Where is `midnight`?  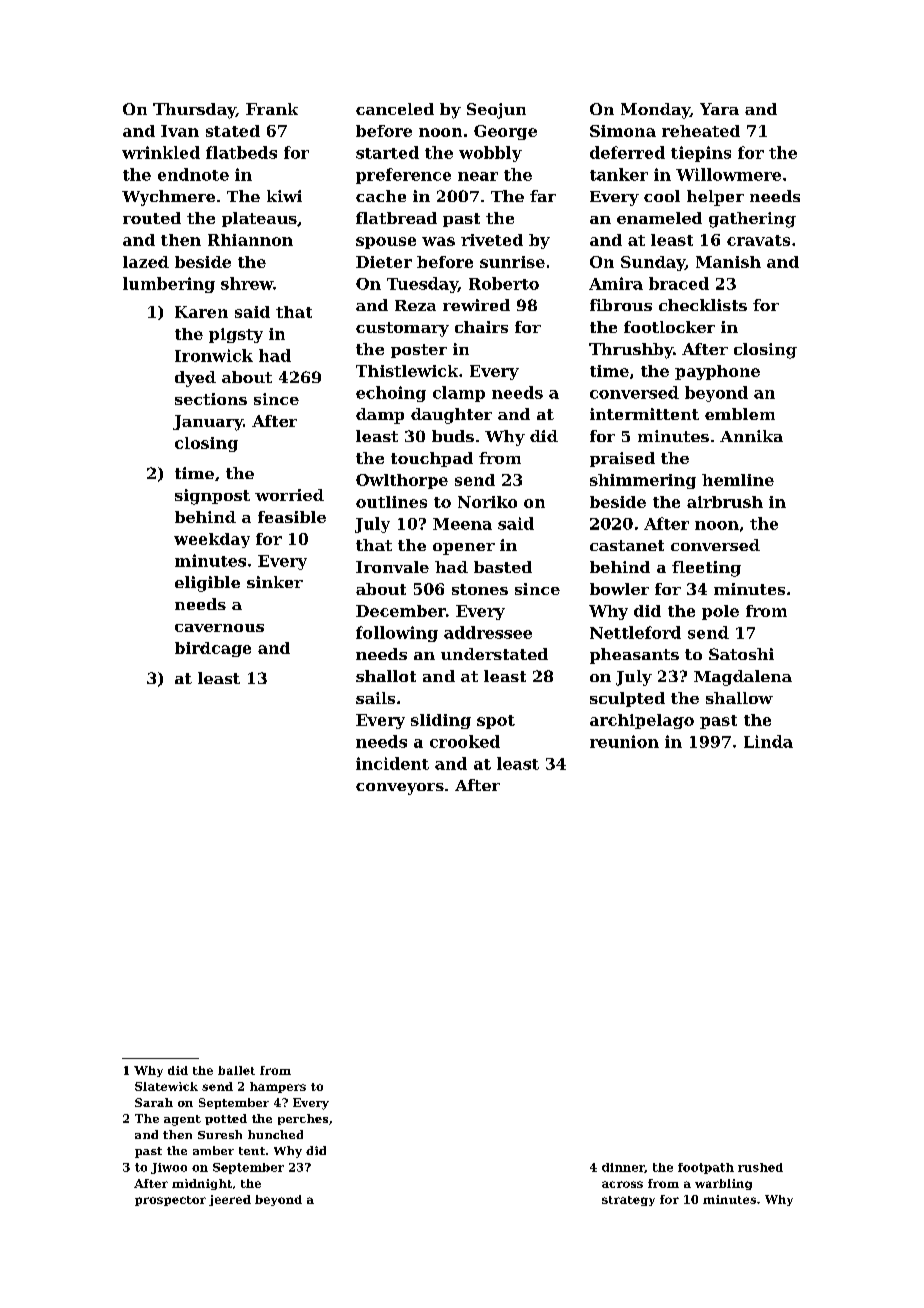
midnight is located at coordinates (202, 1184).
